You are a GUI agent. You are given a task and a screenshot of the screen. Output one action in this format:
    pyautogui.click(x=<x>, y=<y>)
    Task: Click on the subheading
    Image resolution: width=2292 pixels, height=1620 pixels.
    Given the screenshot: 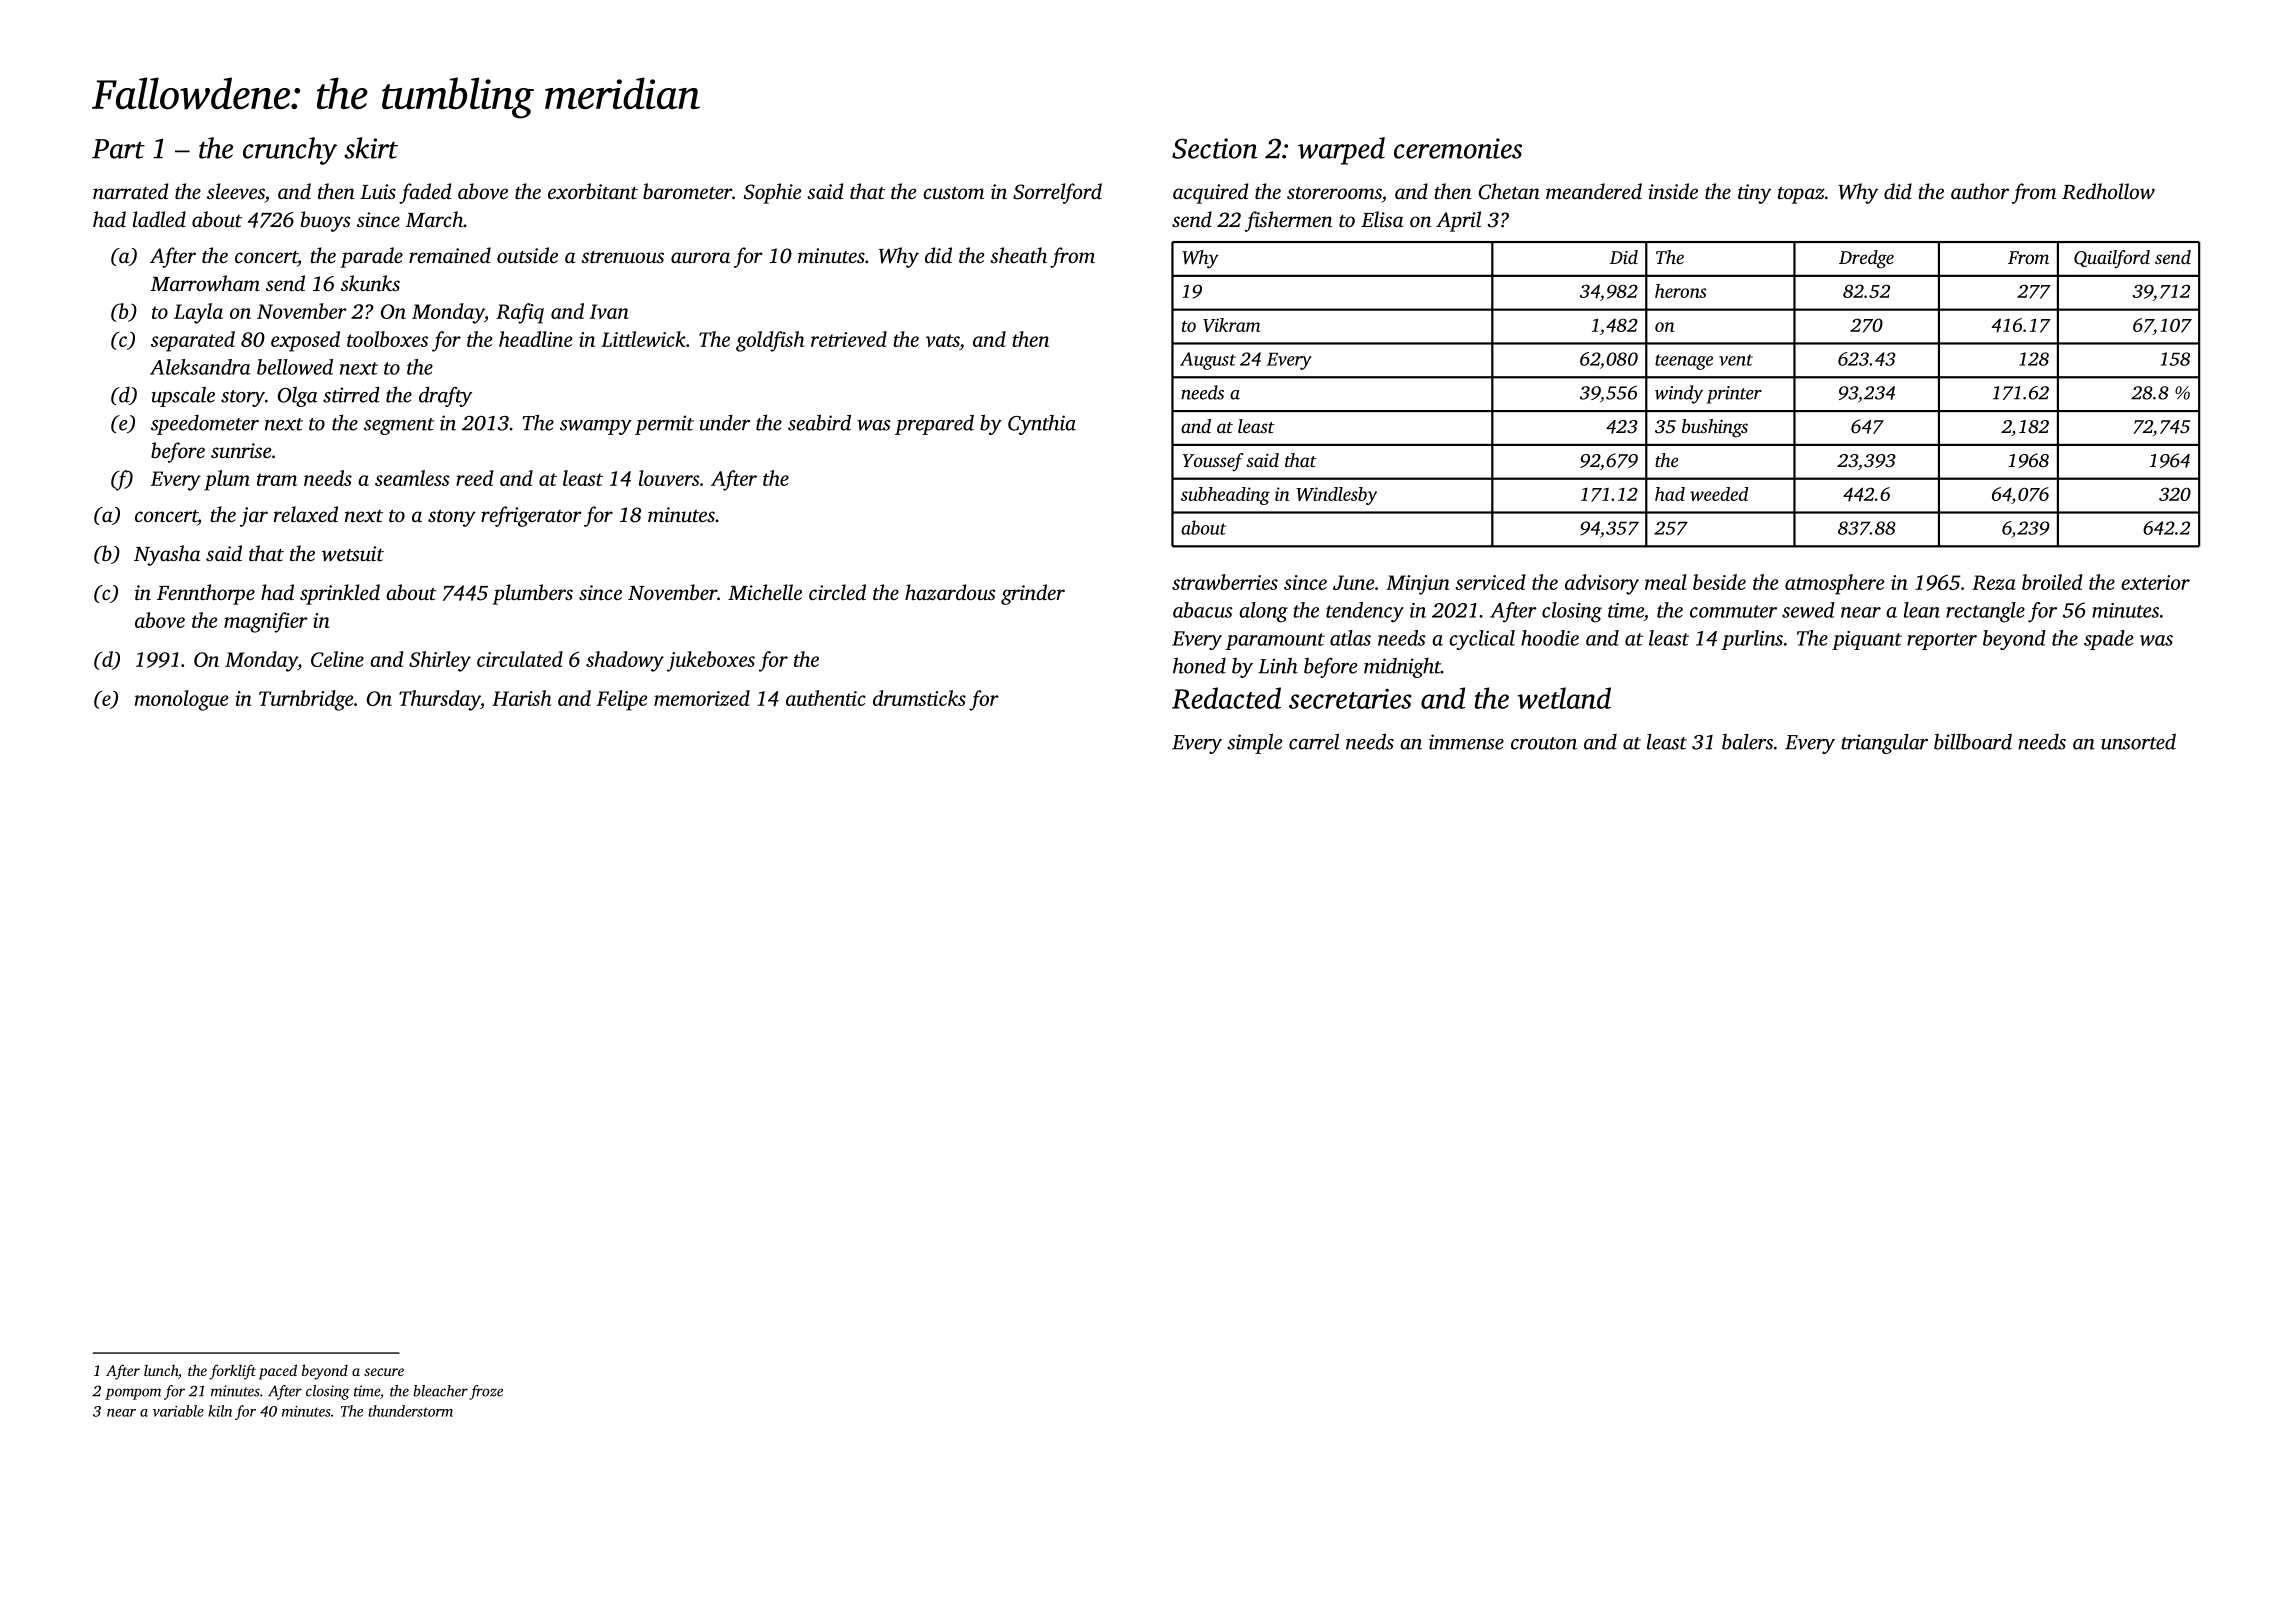 What is the action you would take?
    pyautogui.click(x=1225, y=496)
